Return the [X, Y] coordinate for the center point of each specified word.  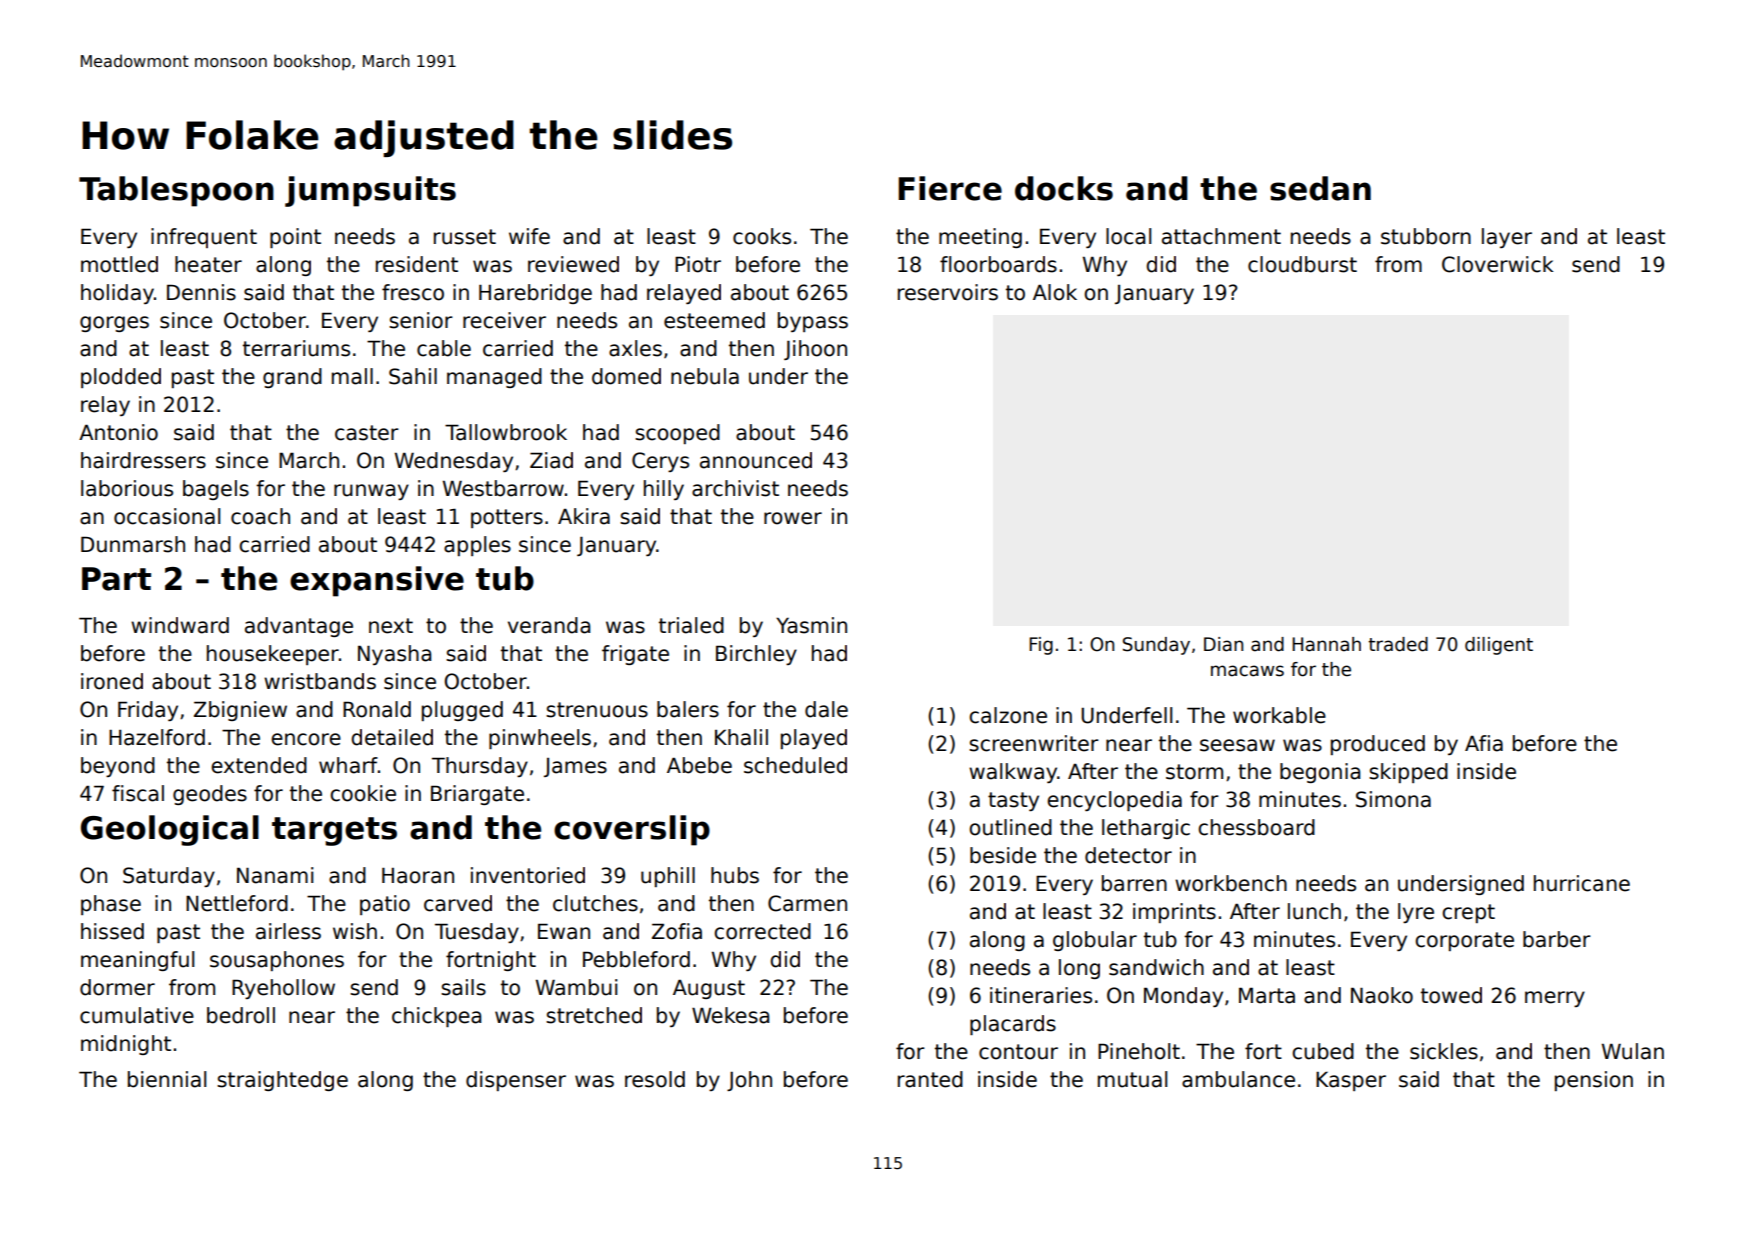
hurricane [1582, 883]
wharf [348, 765]
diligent [1499, 646]
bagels [216, 490]
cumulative [137, 1015]
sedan [1320, 188]
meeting [980, 238]
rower [793, 518]
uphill [668, 877]
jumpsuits [370, 191]
